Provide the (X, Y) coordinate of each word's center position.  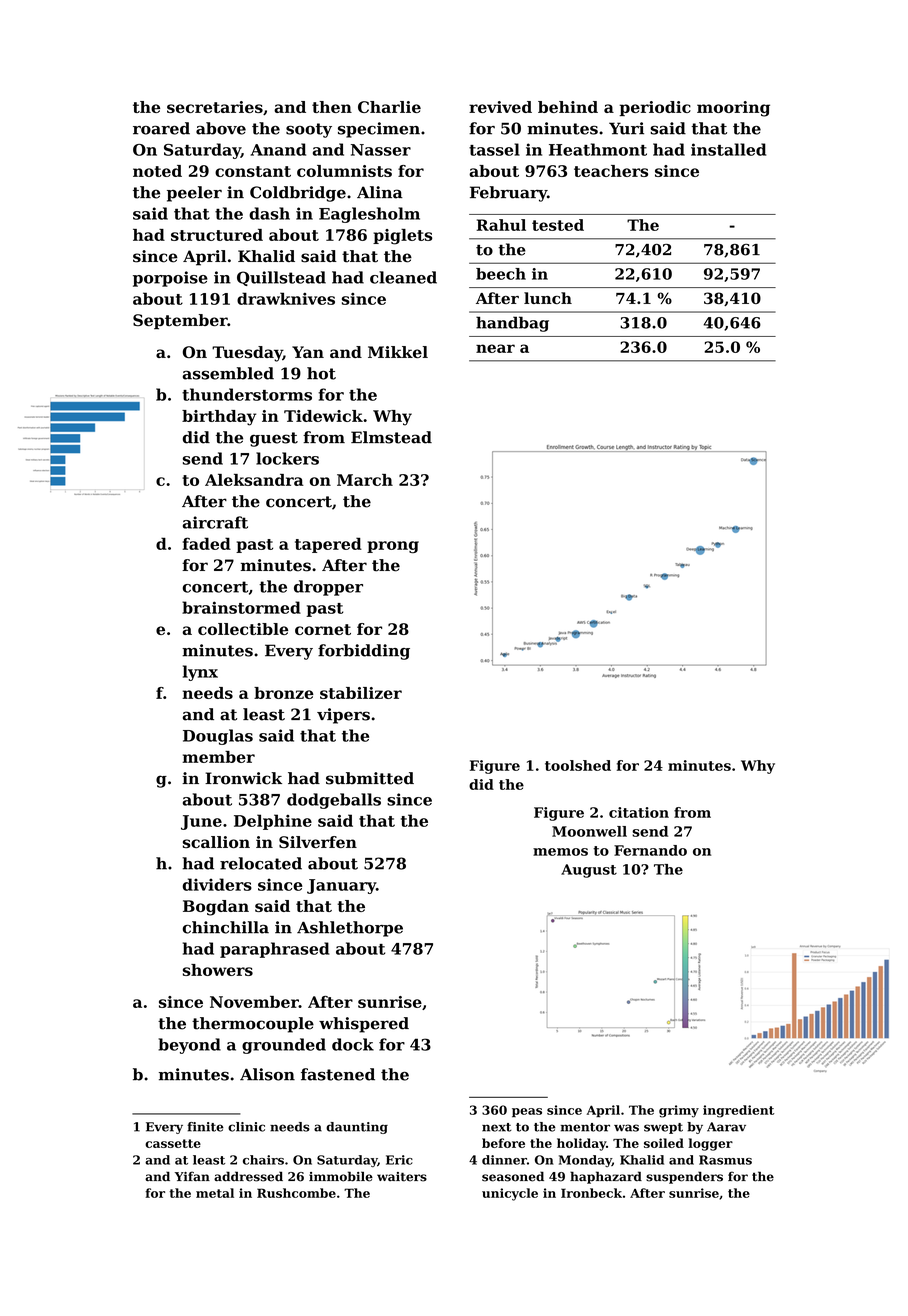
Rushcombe (296, 1193)
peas (527, 1112)
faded (207, 543)
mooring (733, 109)
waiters (402, 1177)
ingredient (738, 1111)
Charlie (389, 107)
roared (161, 128)
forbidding (364, 652)
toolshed (578, 765)
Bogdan (216, 908)
